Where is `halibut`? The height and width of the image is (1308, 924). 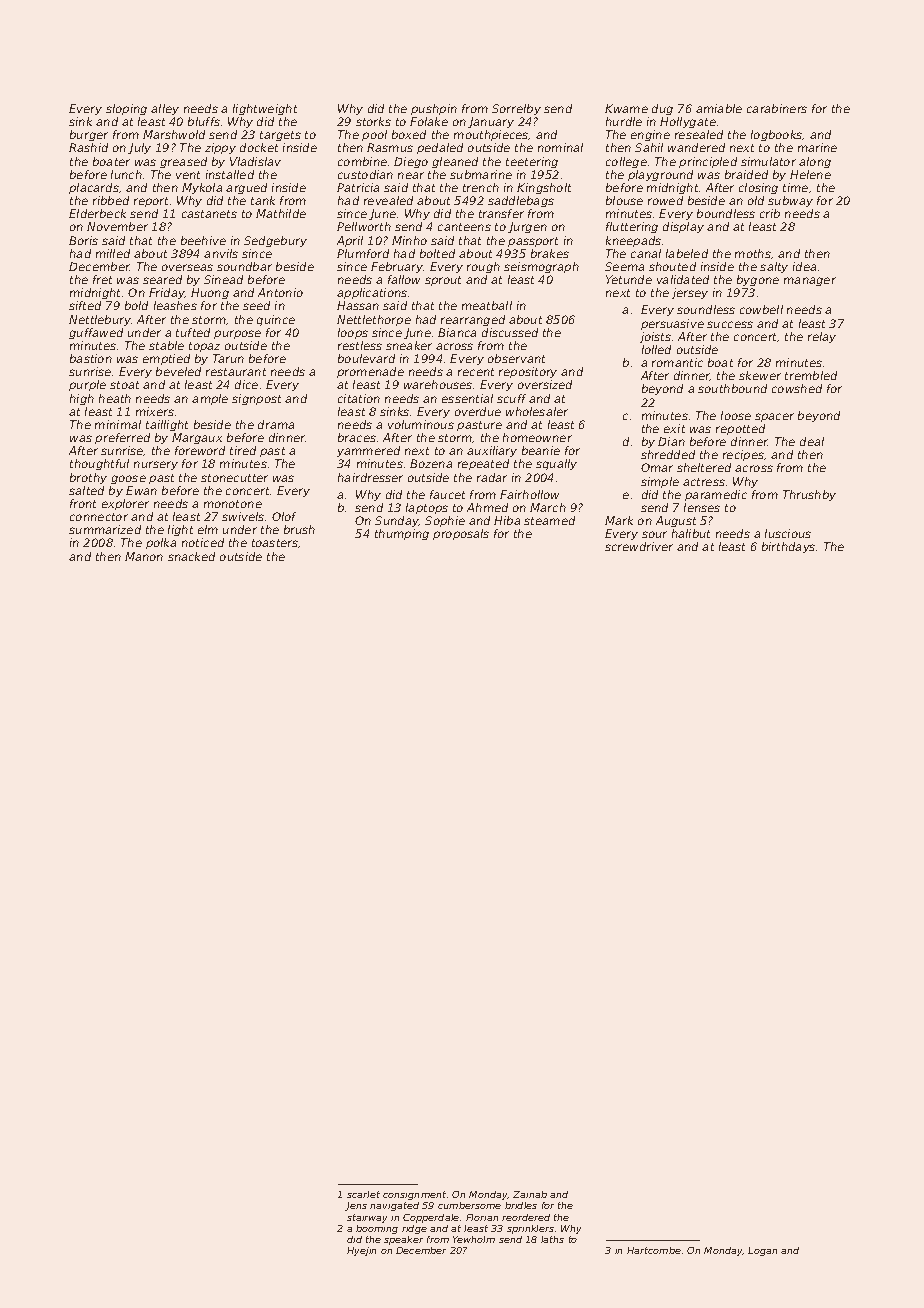
halibut is located at coordinates (691, 533).
